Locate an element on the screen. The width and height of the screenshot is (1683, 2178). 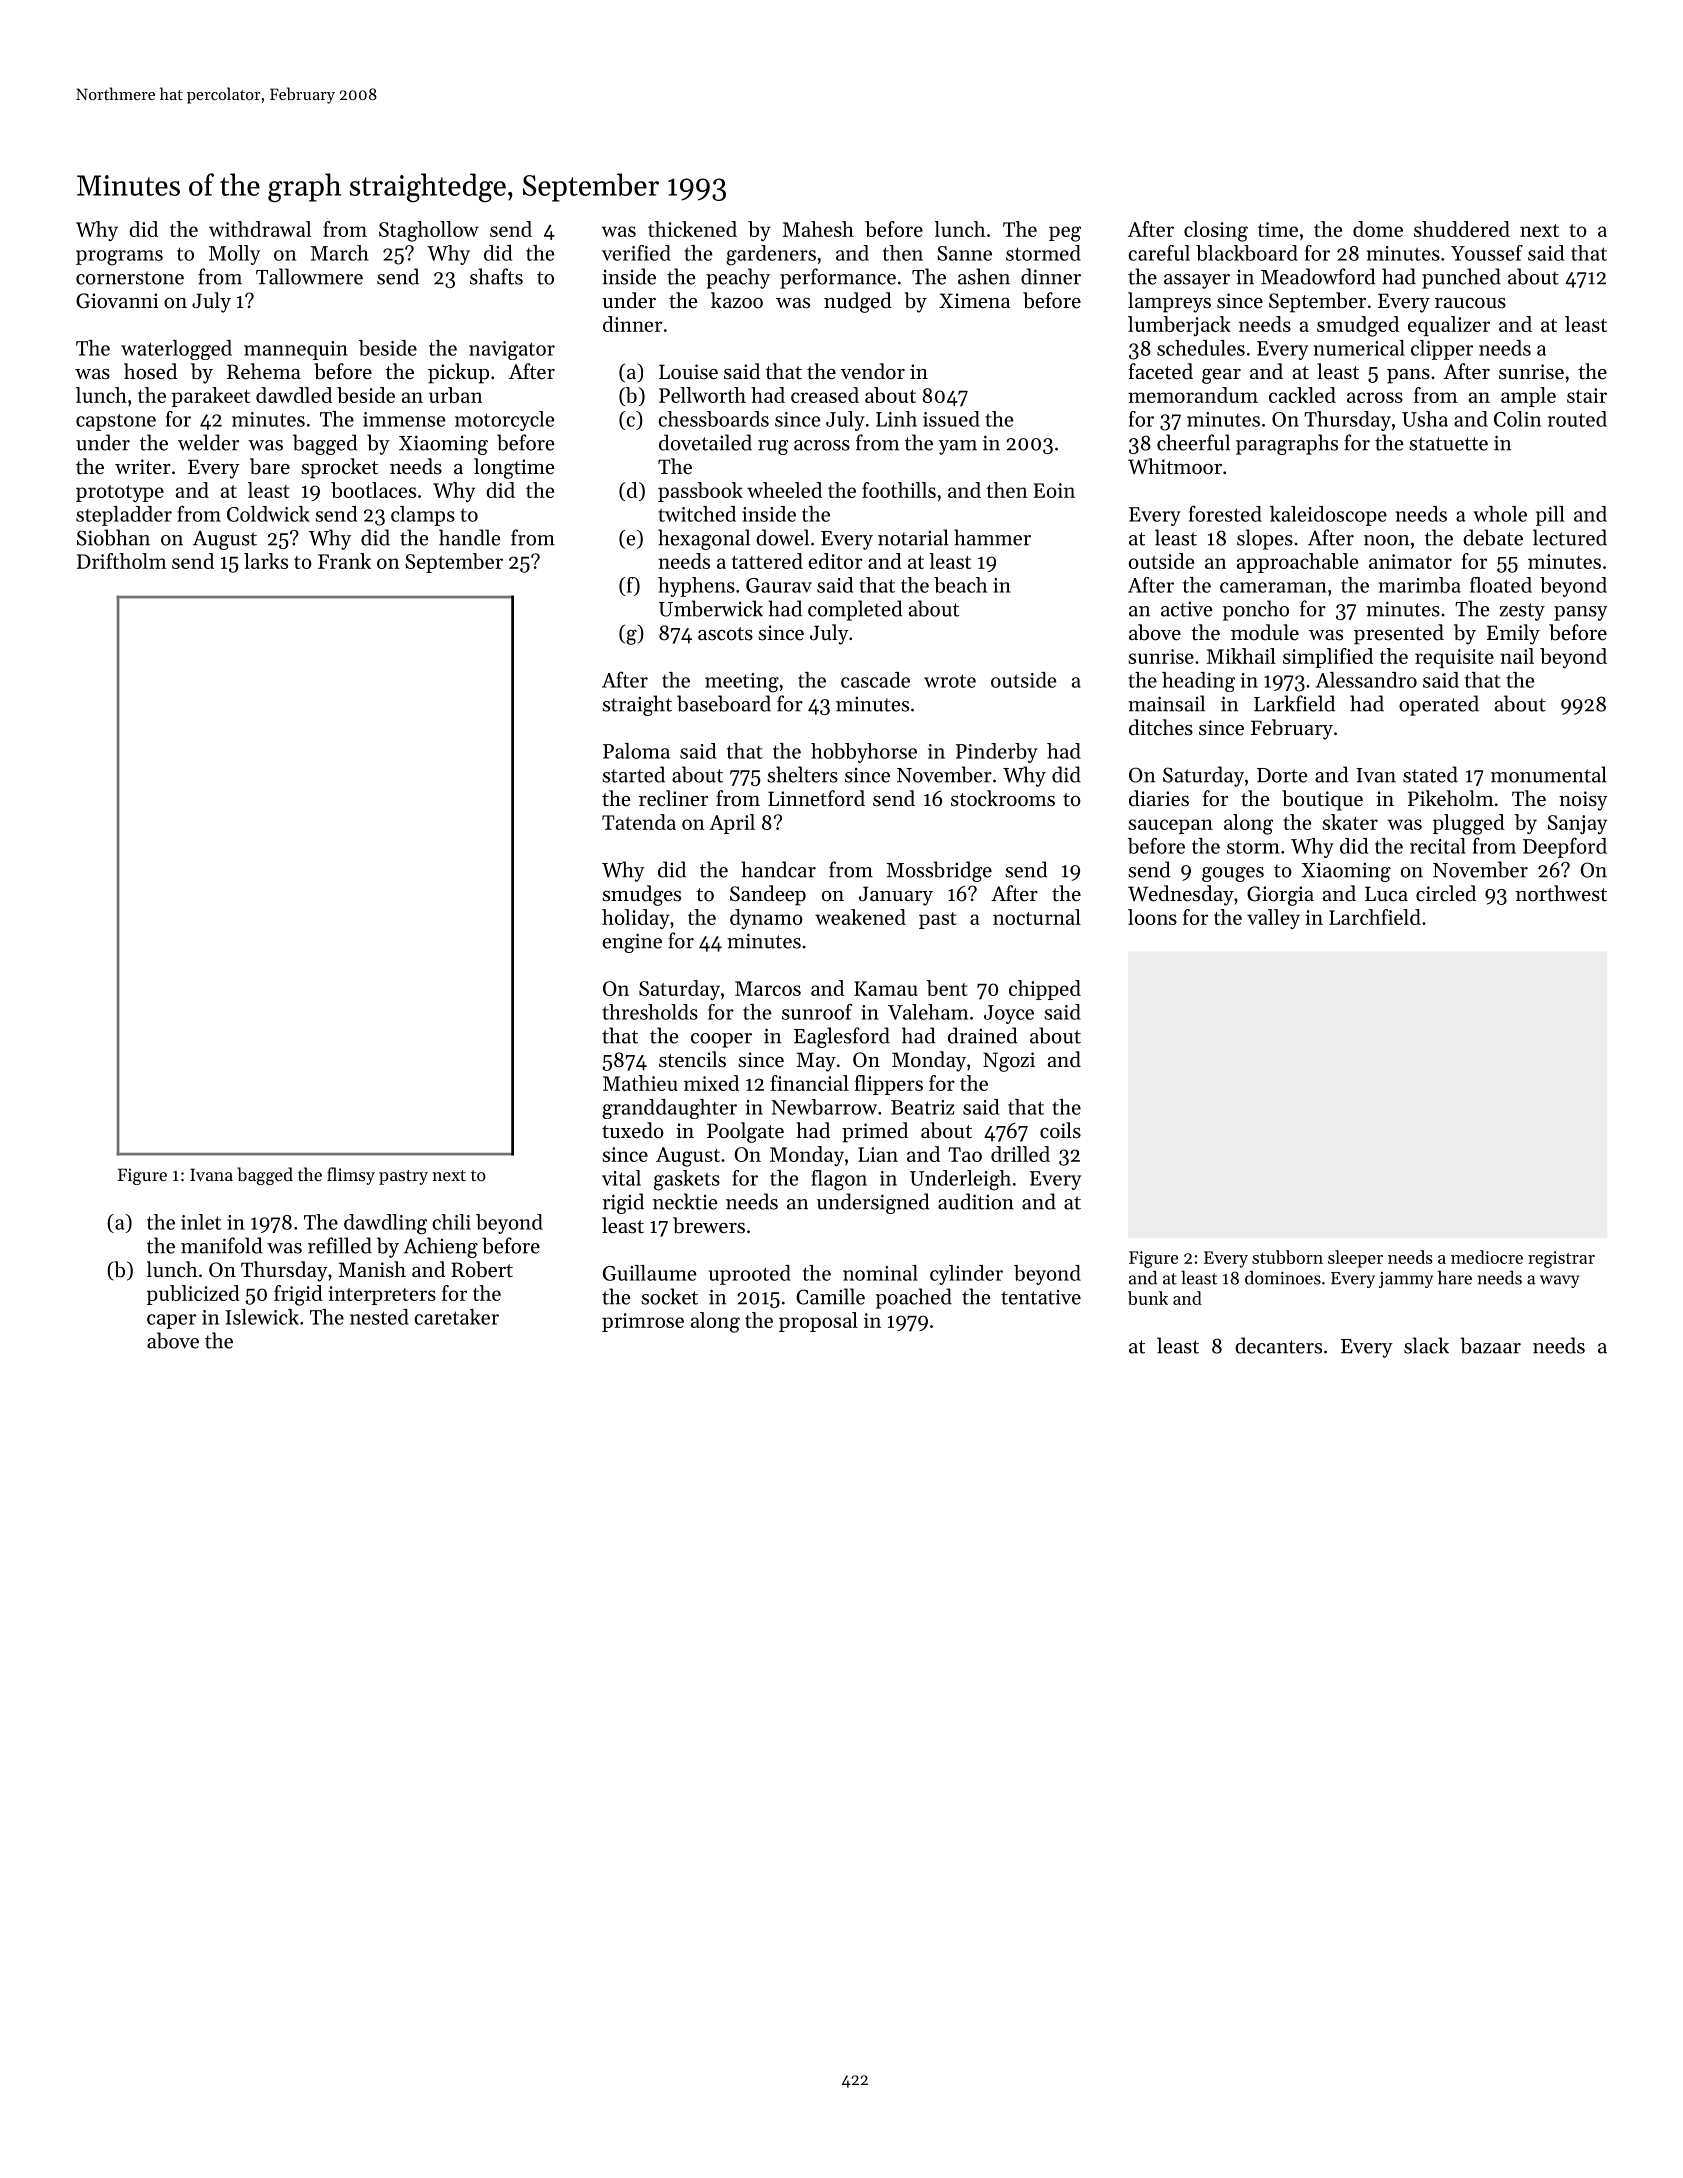
engine is located at coordinates (632, 943).
